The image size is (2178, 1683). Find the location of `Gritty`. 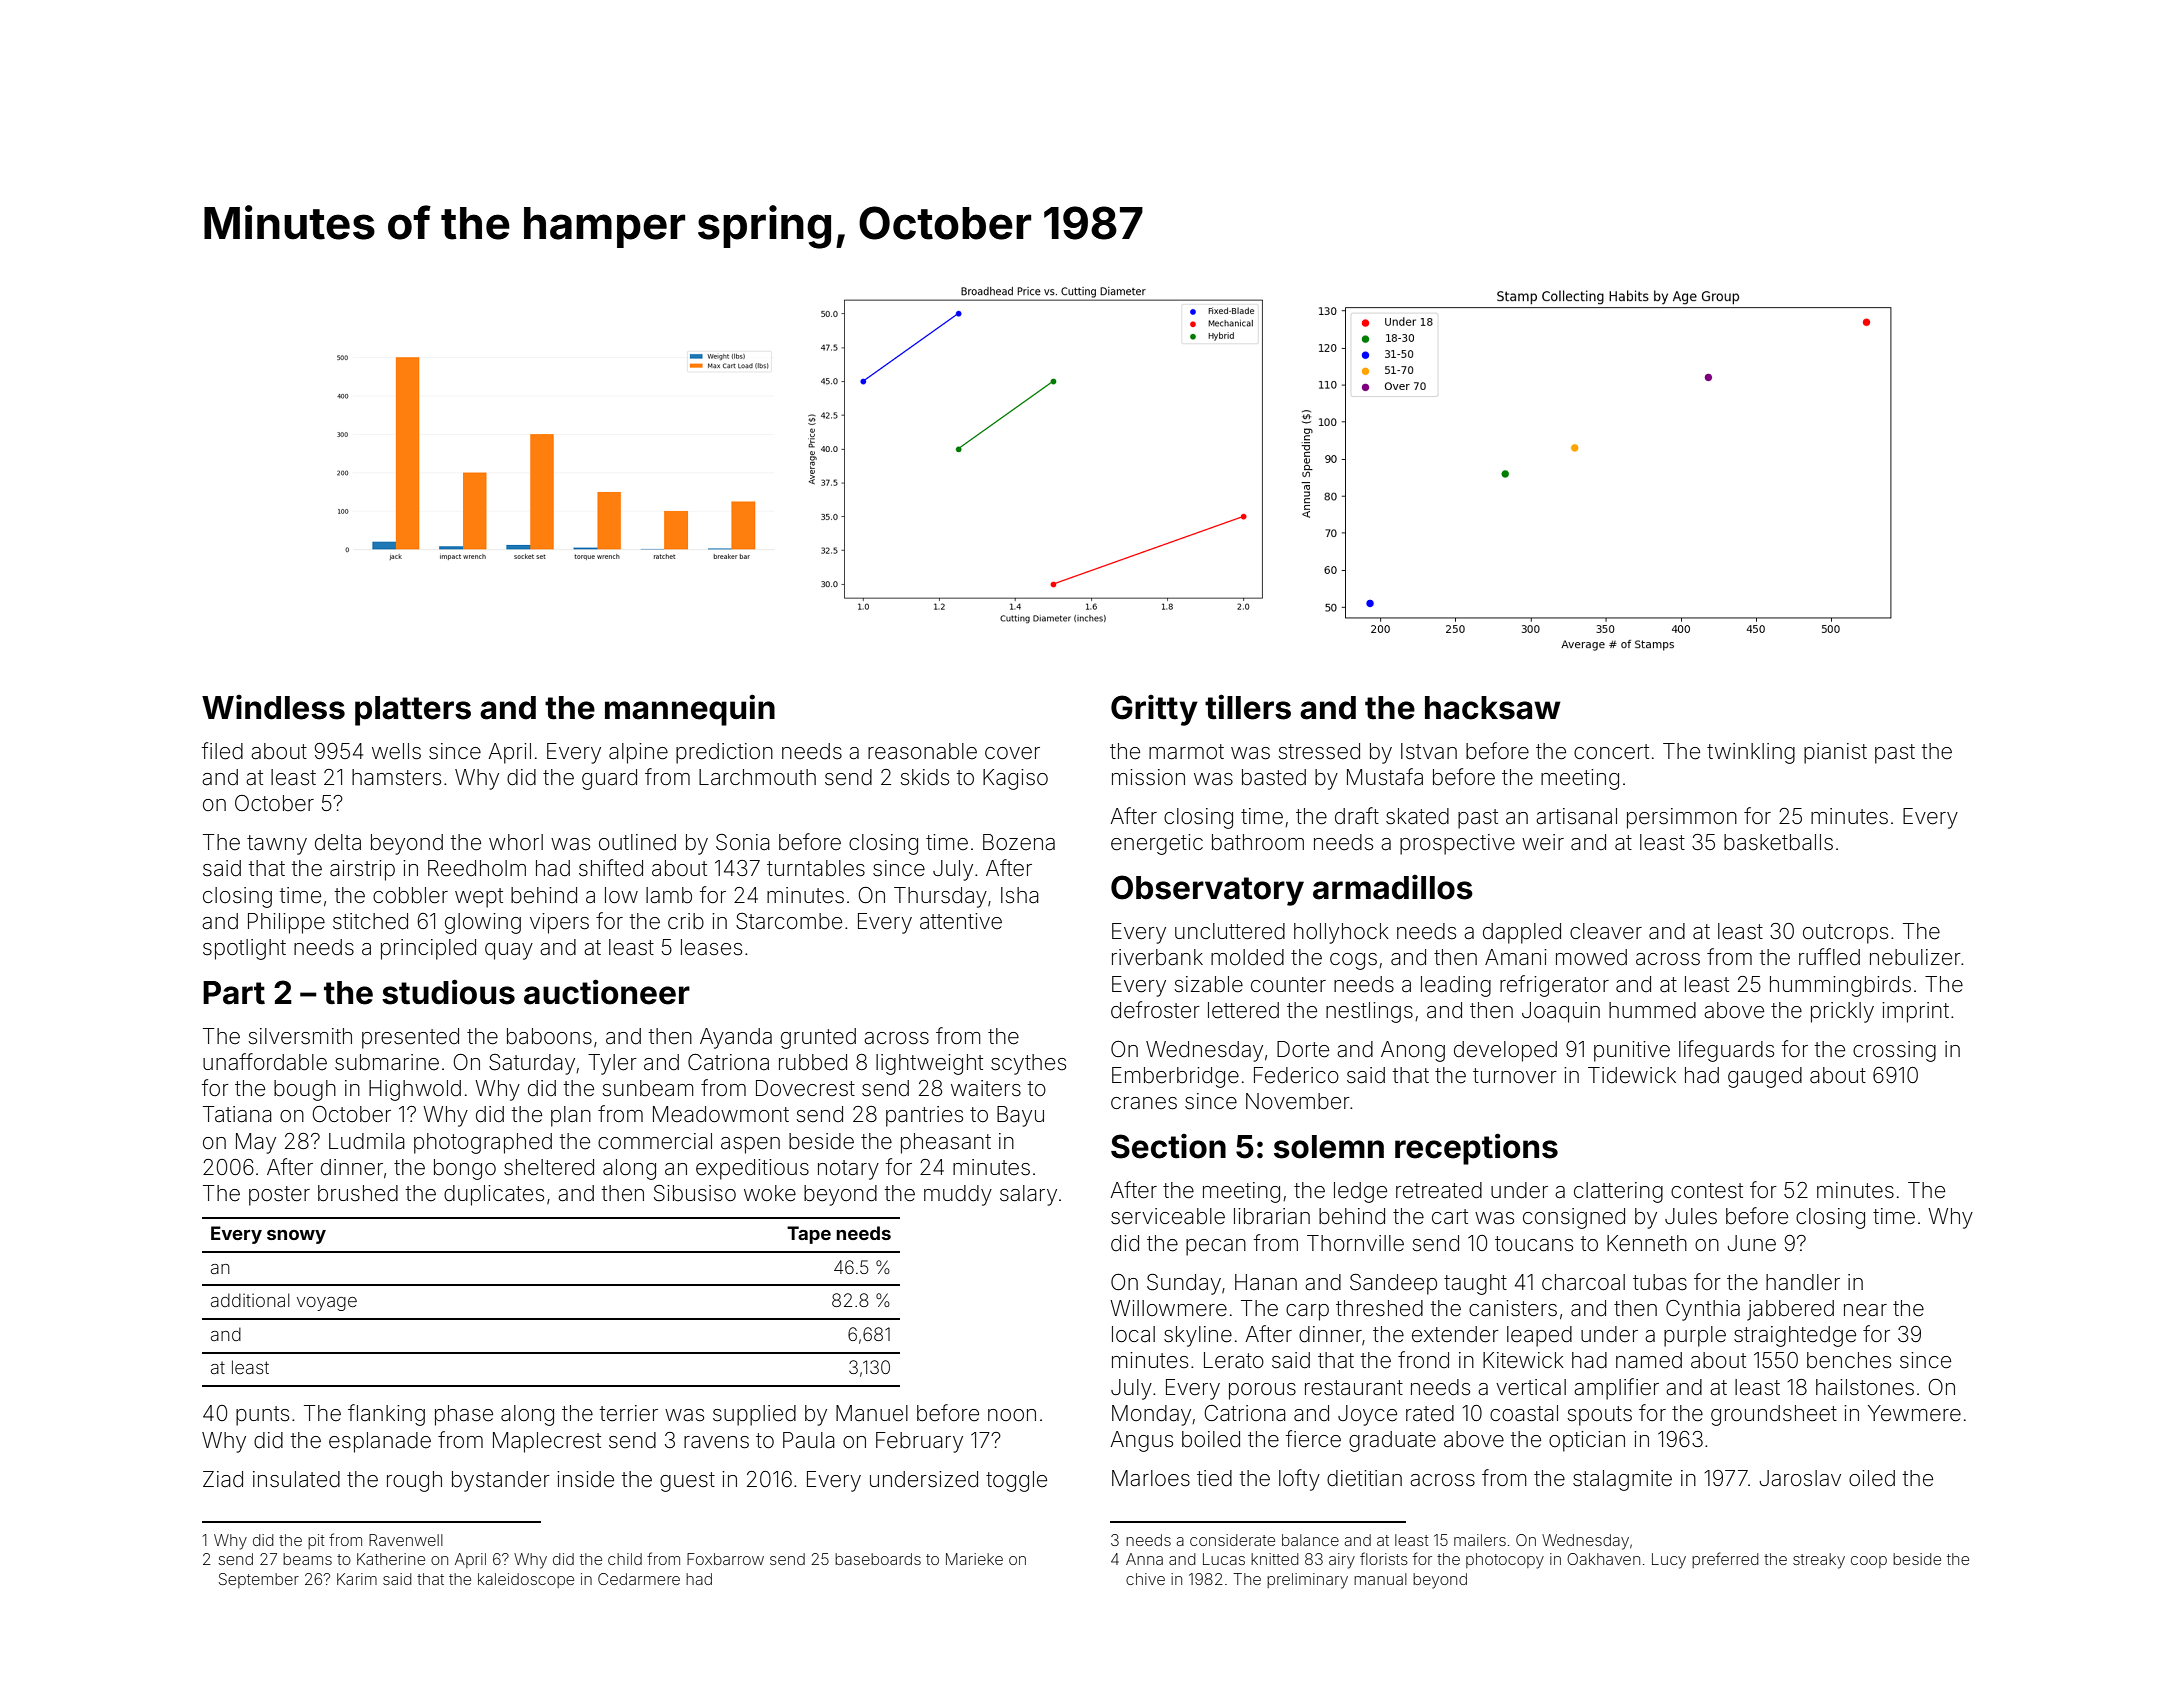

Gritty is located at coordinates (1154, 710).
